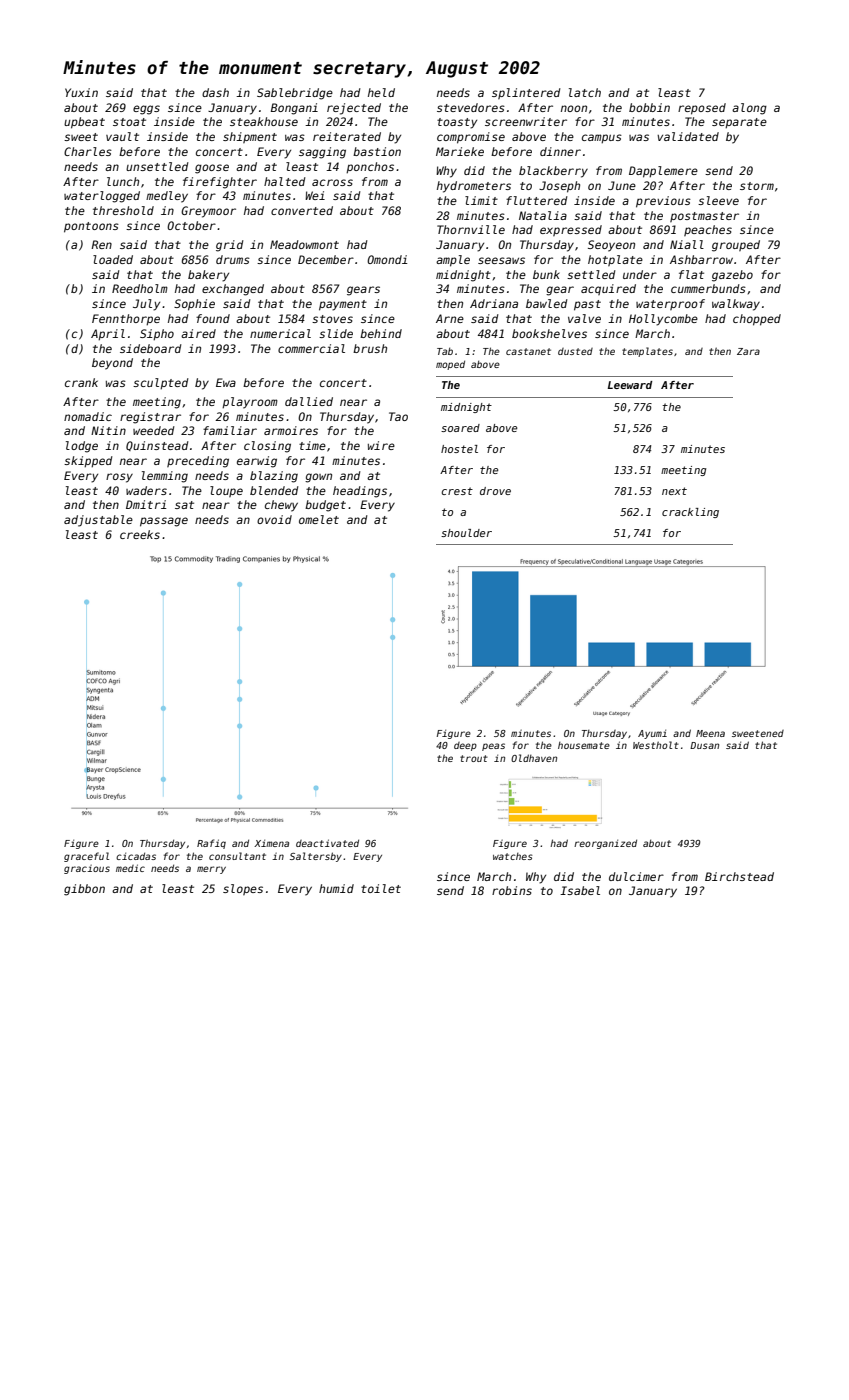 This document has height=1400, width=849. What do you see at coordinates (86, 857) in the document?
I see `graceful` at bounding box center [86, 857].
